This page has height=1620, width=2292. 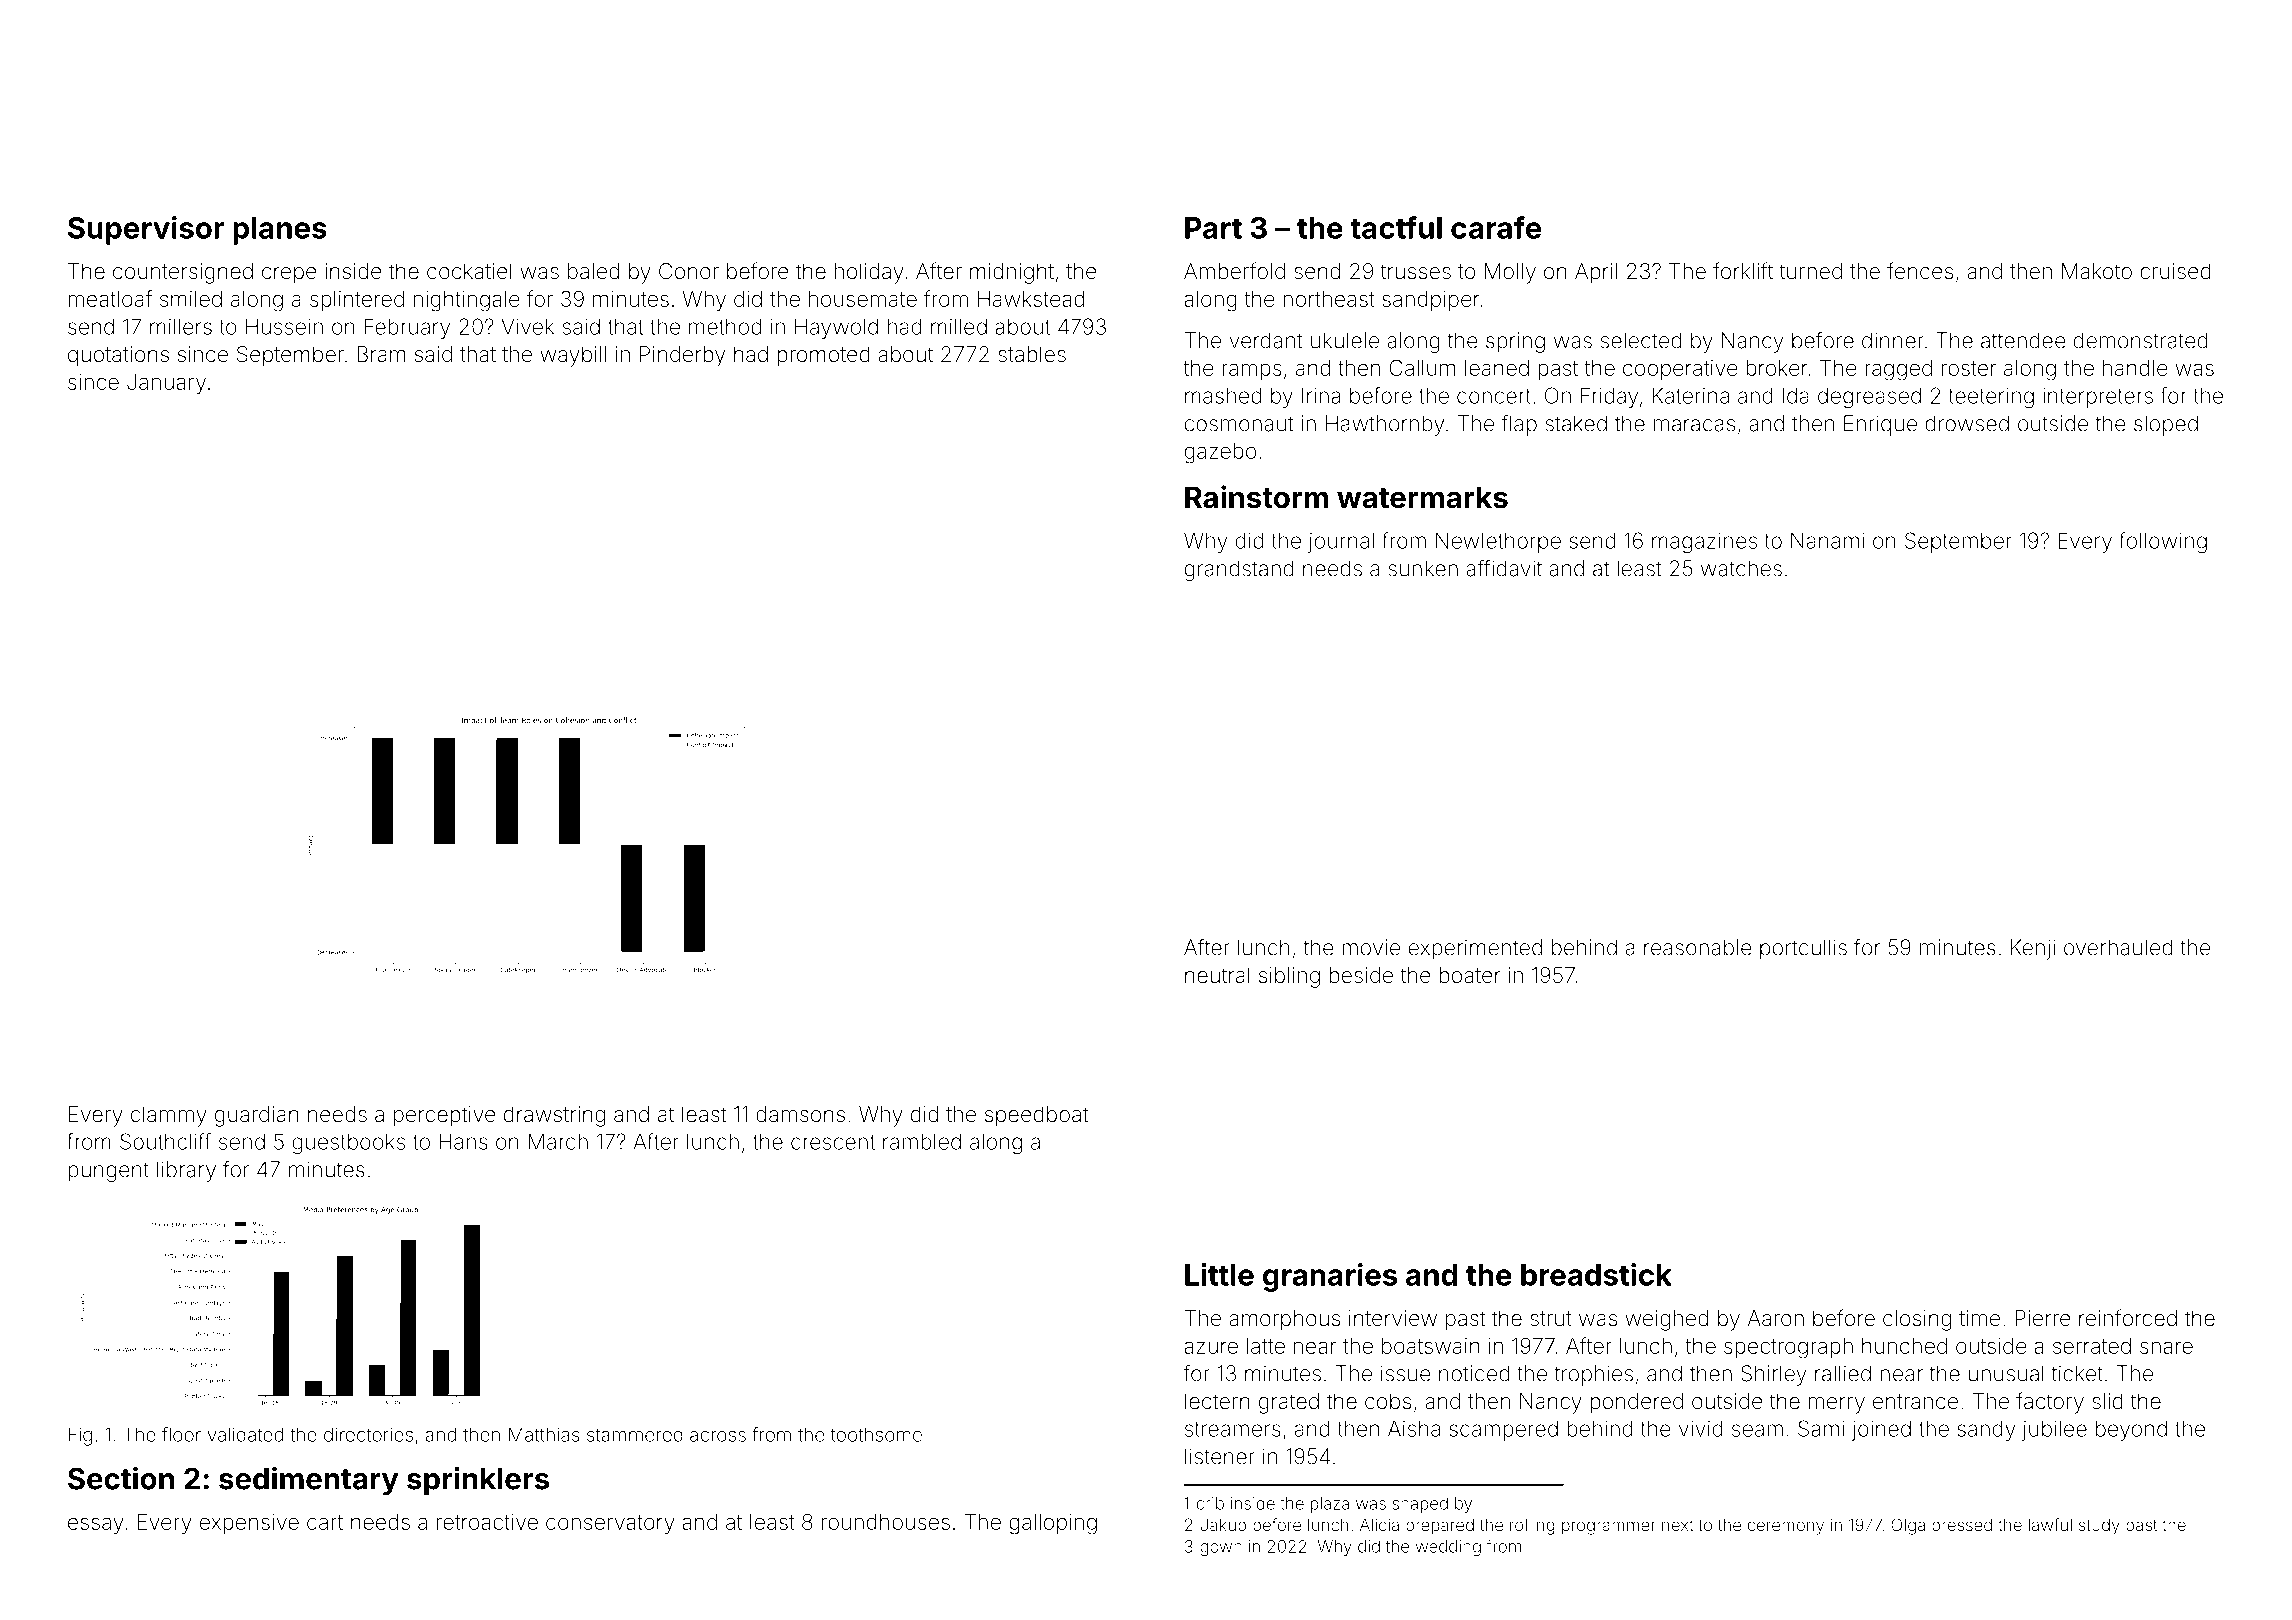 I want to click on neutral, so click(x=1217, y=975).
